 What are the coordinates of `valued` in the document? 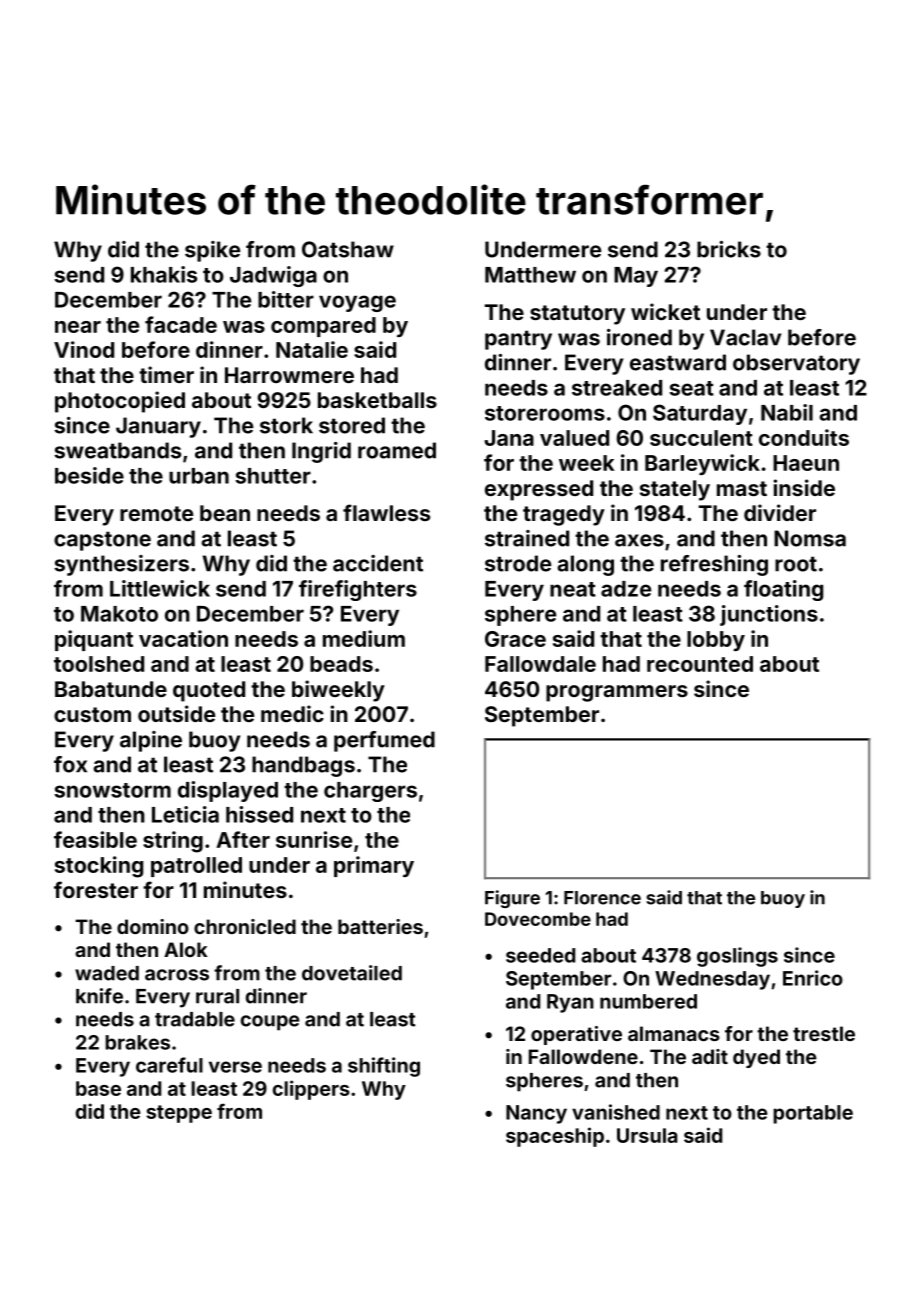 It's located at (574, 438).
